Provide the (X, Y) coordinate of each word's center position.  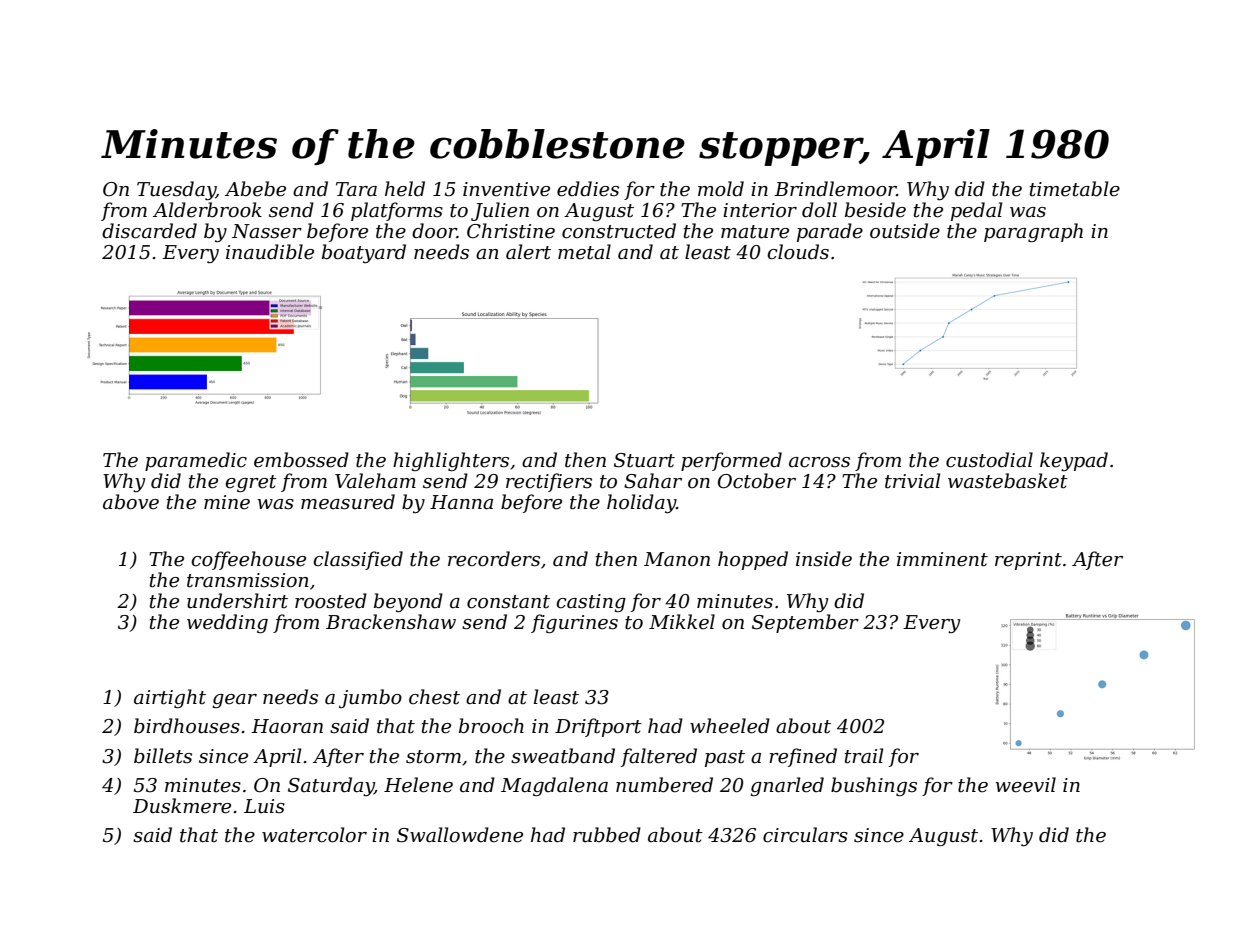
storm (433, 757)
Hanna (461, 502)
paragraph (1033, 232)
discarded (149, 231)
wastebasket (1008, 481)
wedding (227, 623)
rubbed (607, 835)
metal (584, 252)
